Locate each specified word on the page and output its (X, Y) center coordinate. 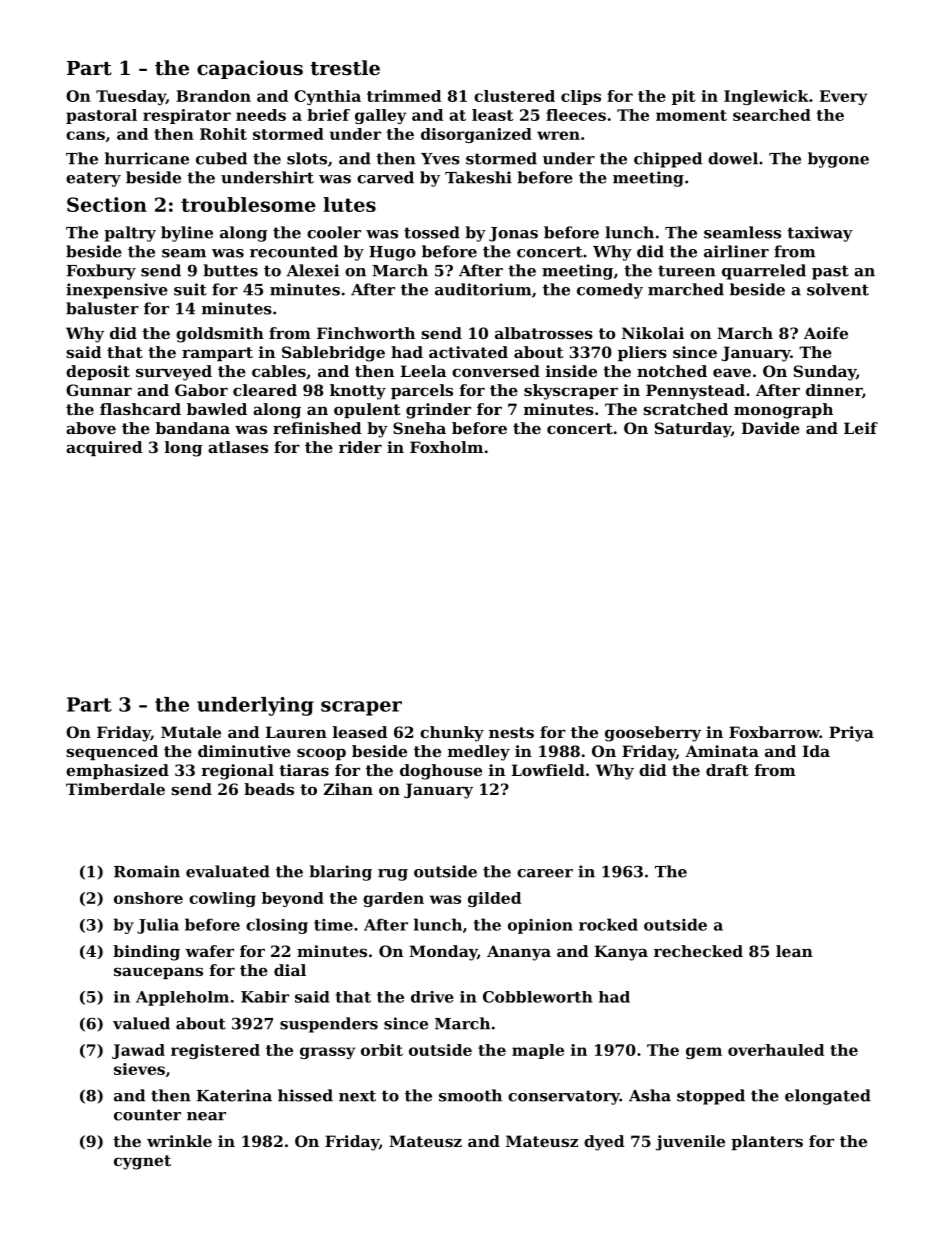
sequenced (112, 752)
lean (794, 951)
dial (290, 970)
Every (844, 97)
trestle (345, 68)
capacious (250, 69)
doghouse (441, 772)
